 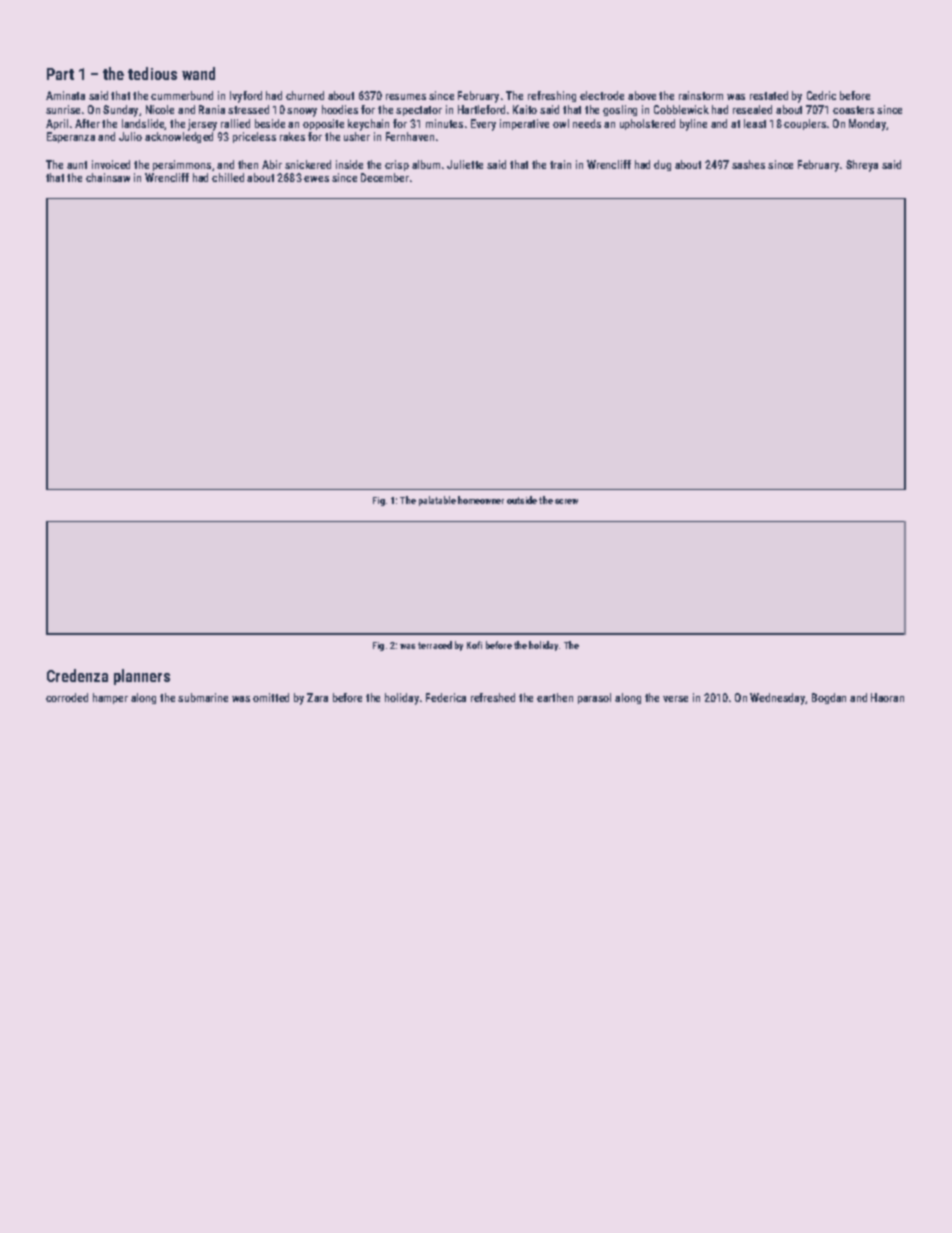 What do you see at coordinates (385, 177) in the image?
I see `December` at bounding box center [385, 177].
